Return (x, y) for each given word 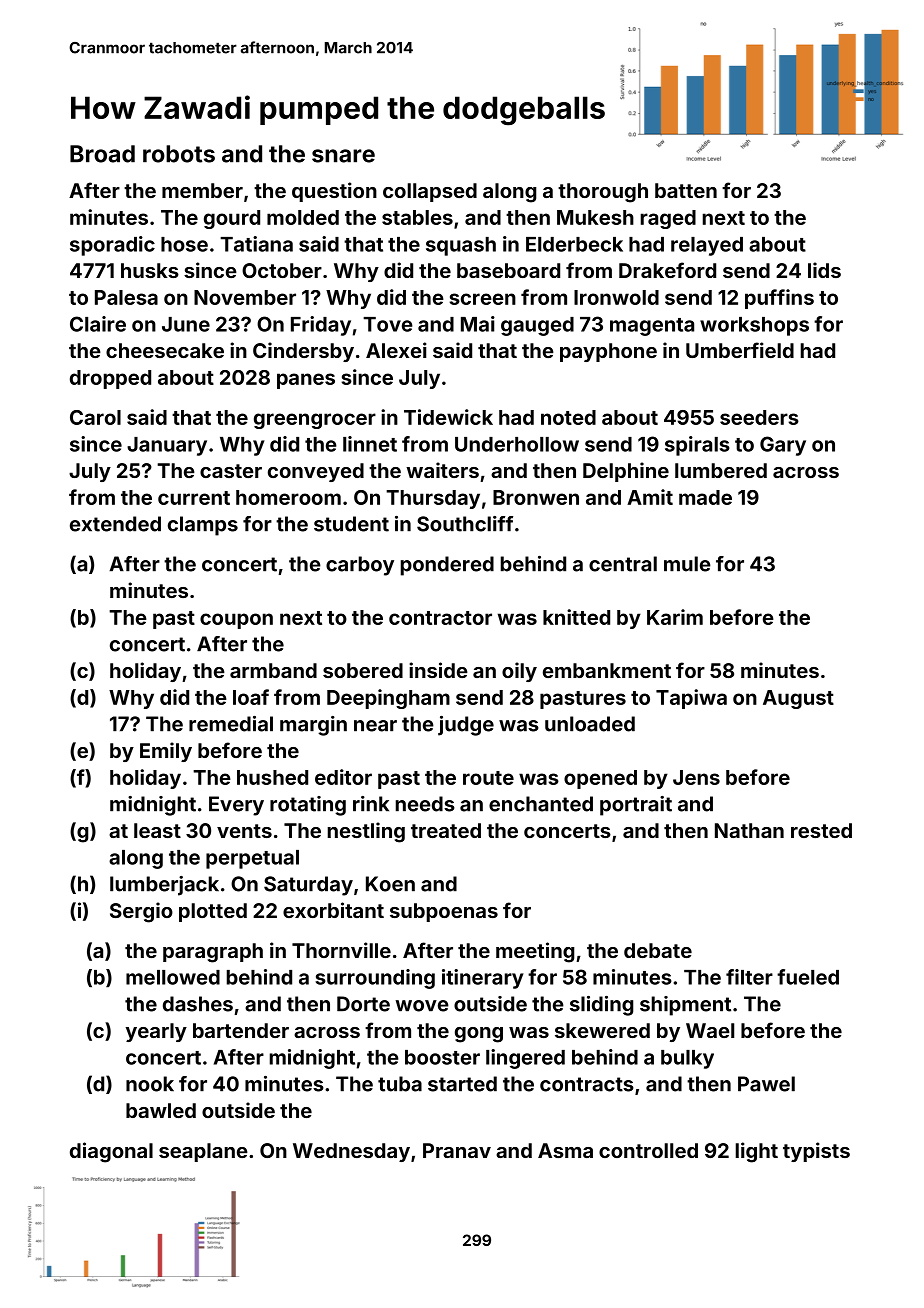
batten (686, 190)
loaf (251, 697)
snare (343, 156)
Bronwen (536, 497)
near (375, 726)
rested (821, 830)
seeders (759, 417)
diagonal (111, 1152)
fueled (808, 977)
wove (422, 1006)
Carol (95, 417)
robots (179, 154)
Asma (565, 1150)
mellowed (173, 977)
